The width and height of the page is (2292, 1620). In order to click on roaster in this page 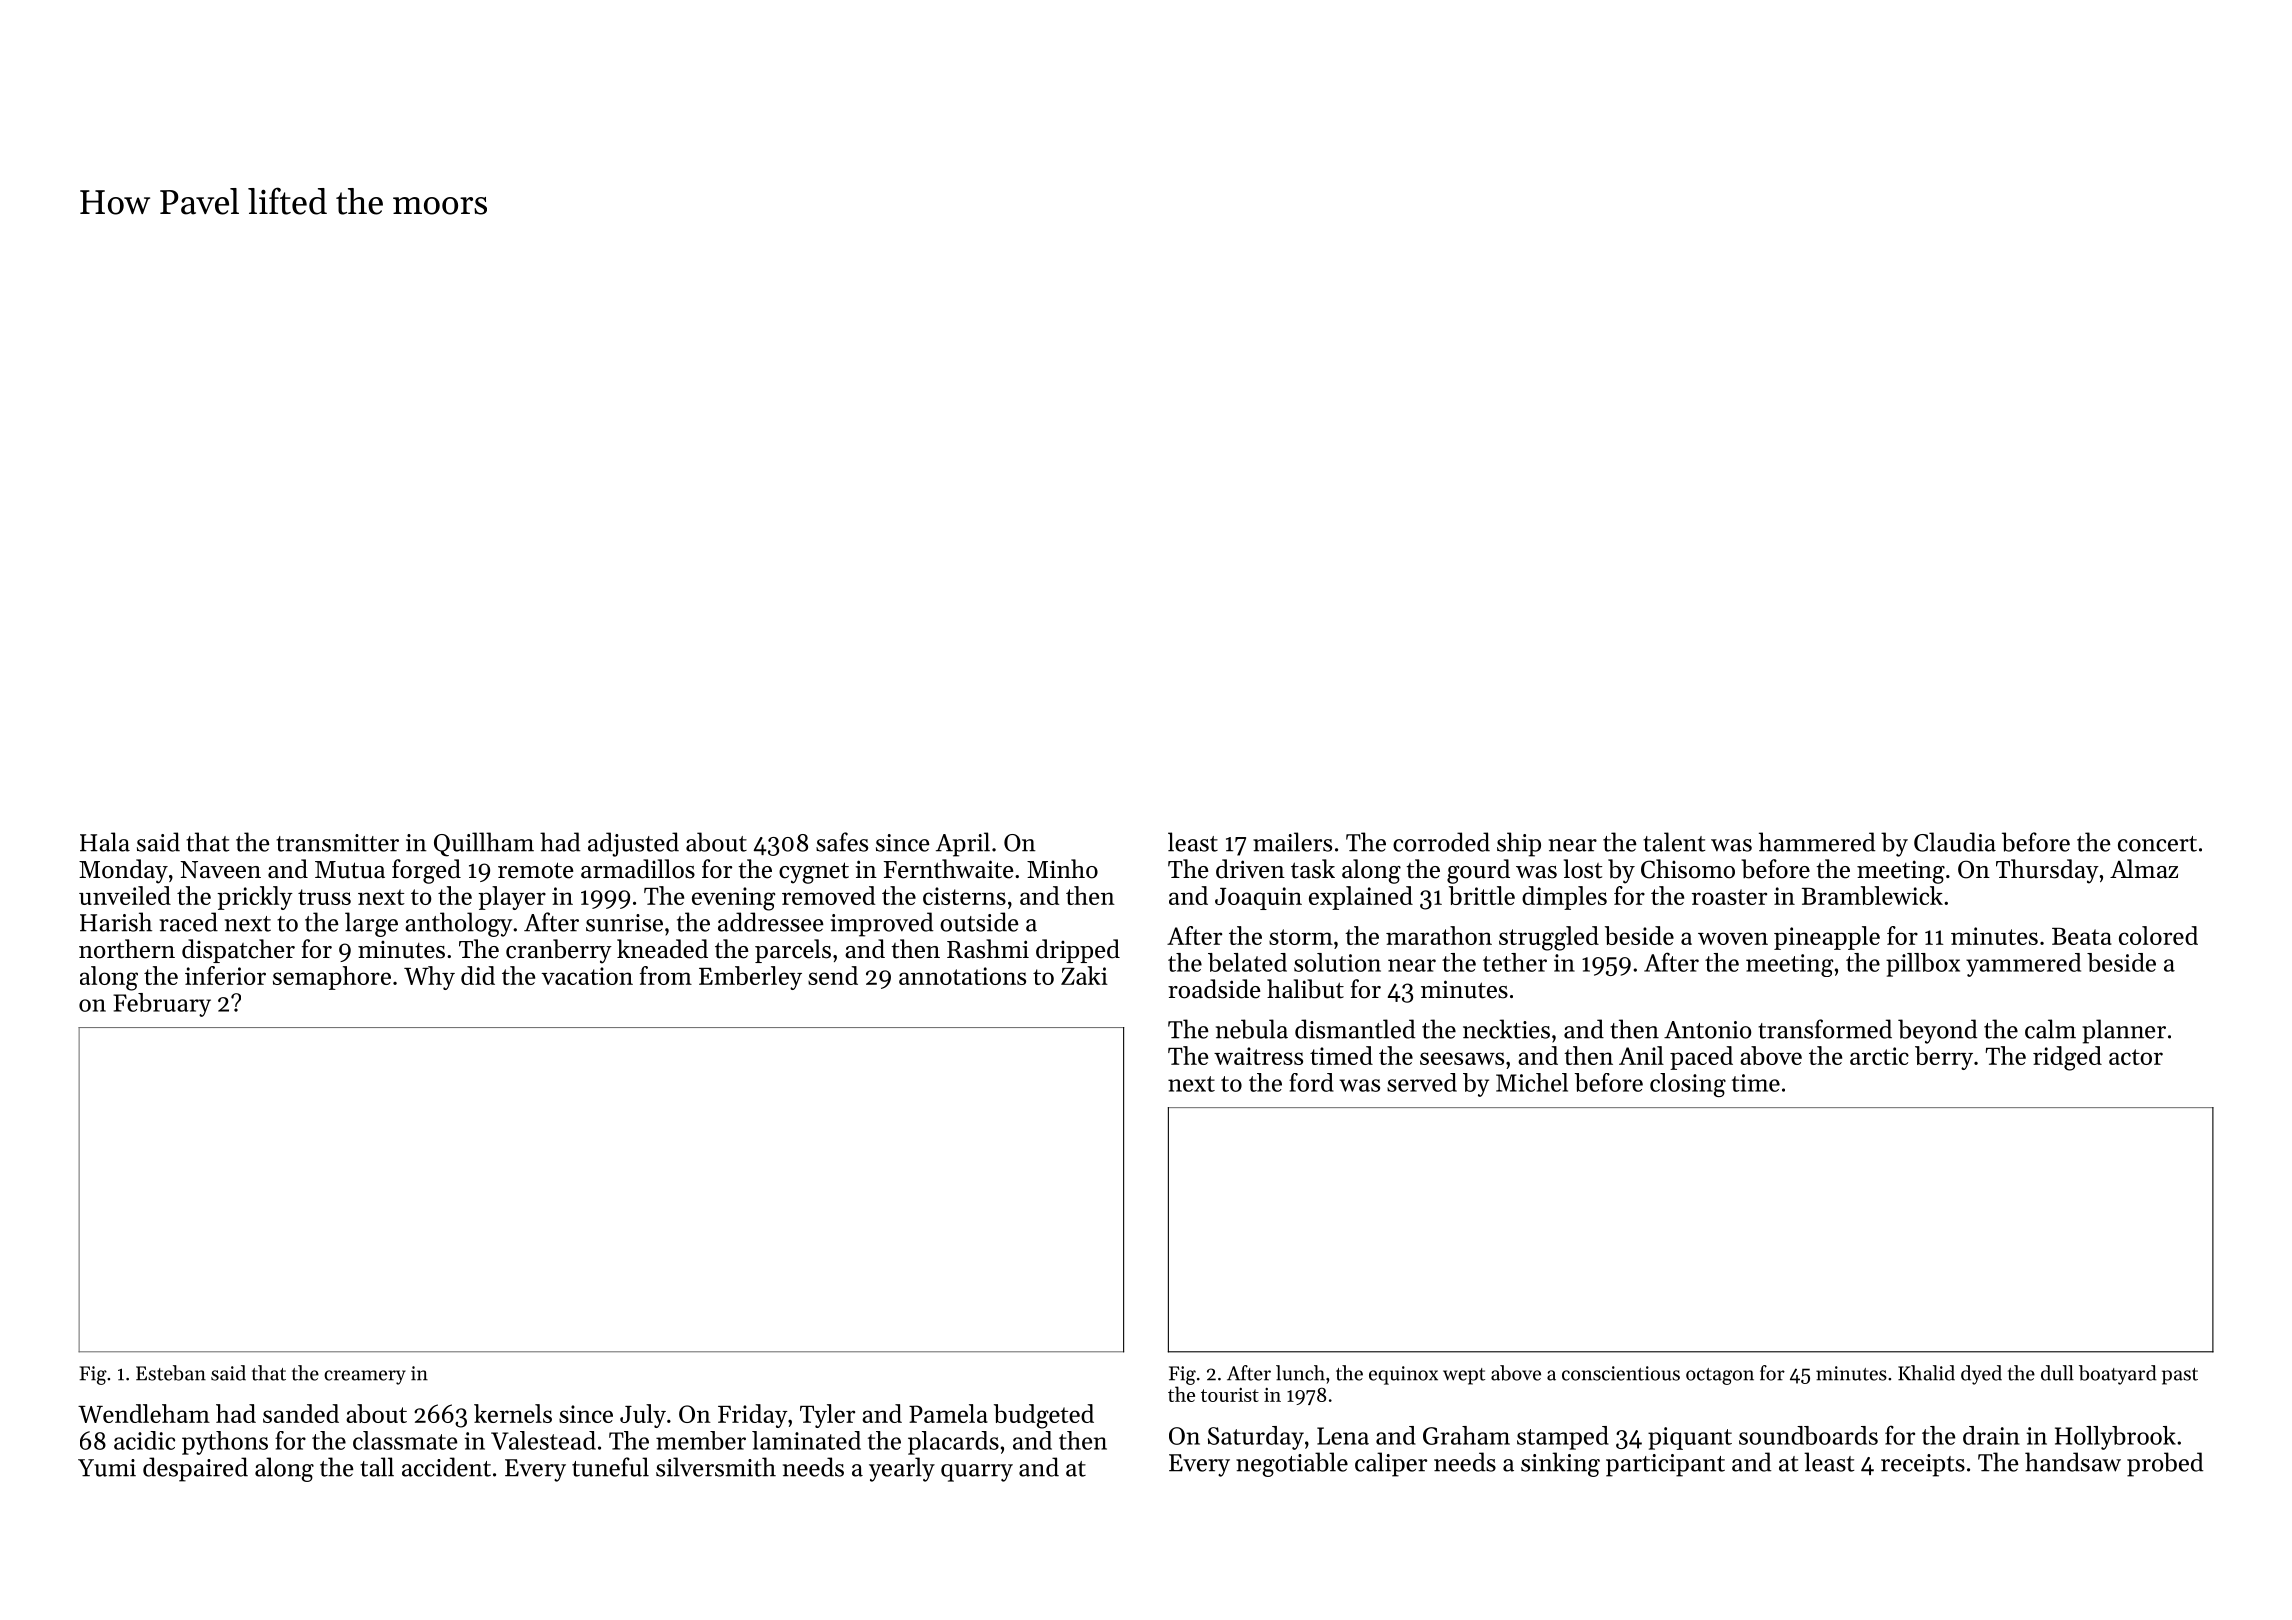, I will do `click(1729, 897)`.
